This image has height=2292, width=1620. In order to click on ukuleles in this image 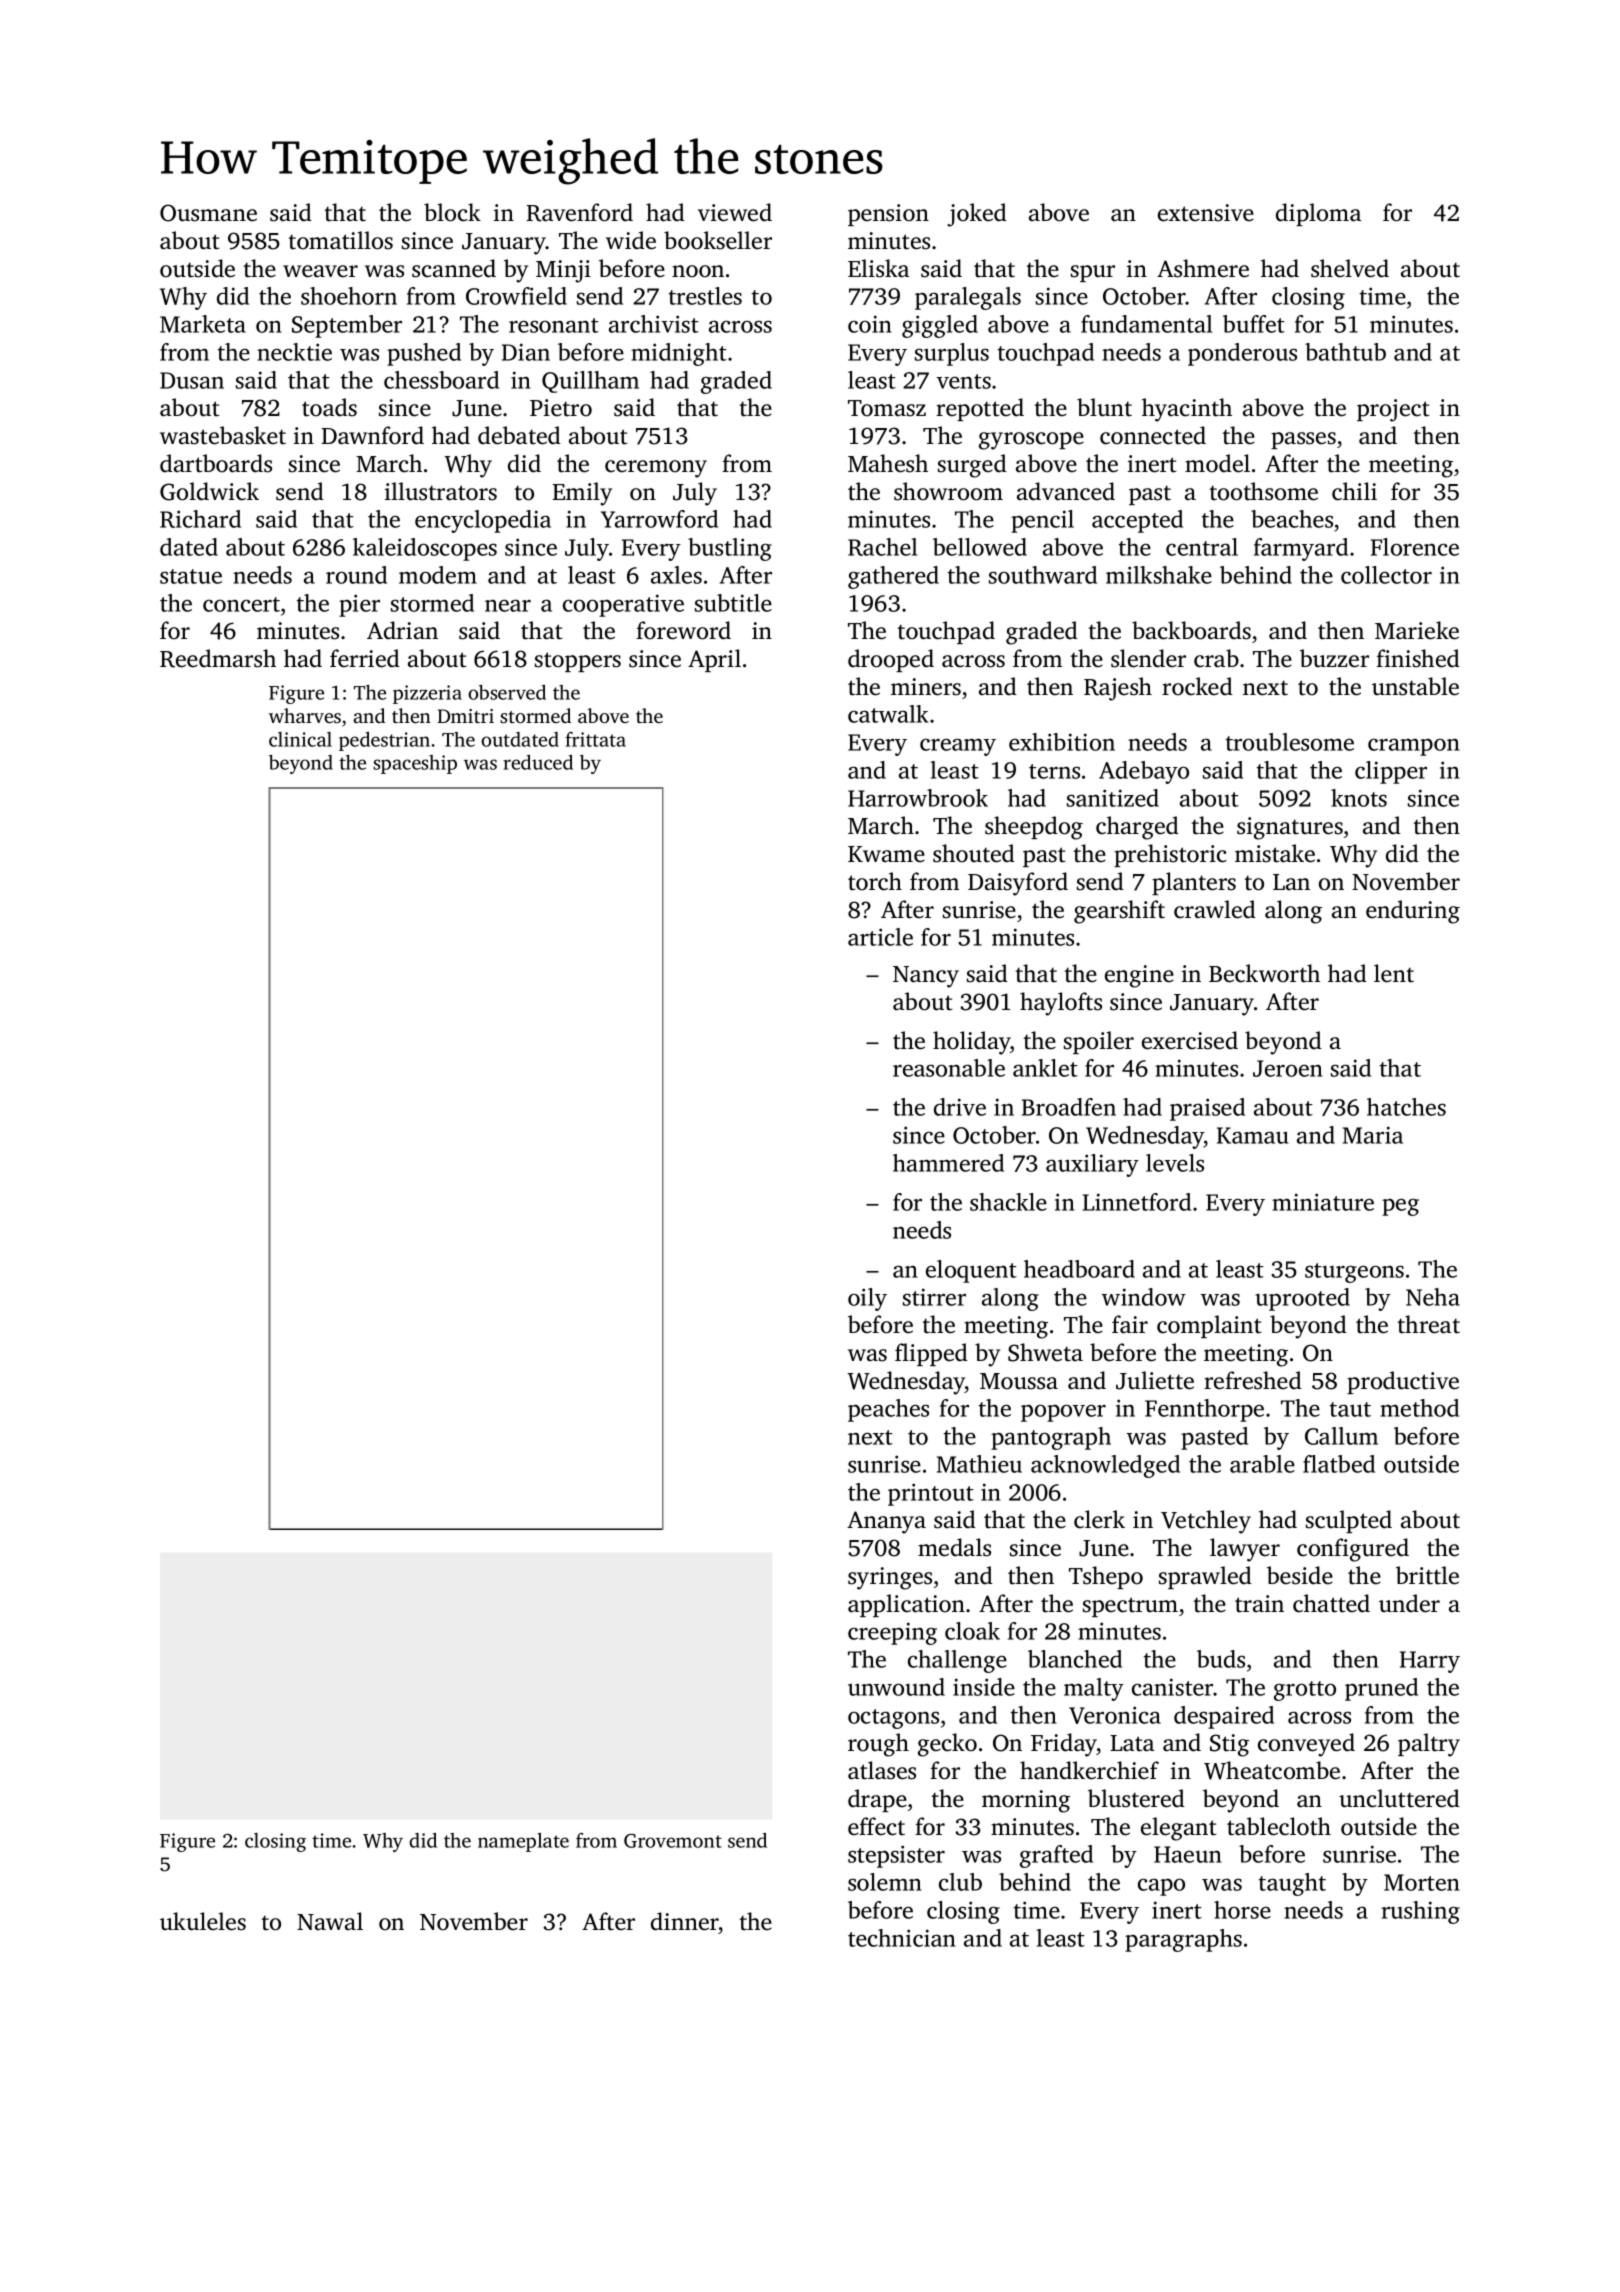, I will do `click(203, 1921)`.
